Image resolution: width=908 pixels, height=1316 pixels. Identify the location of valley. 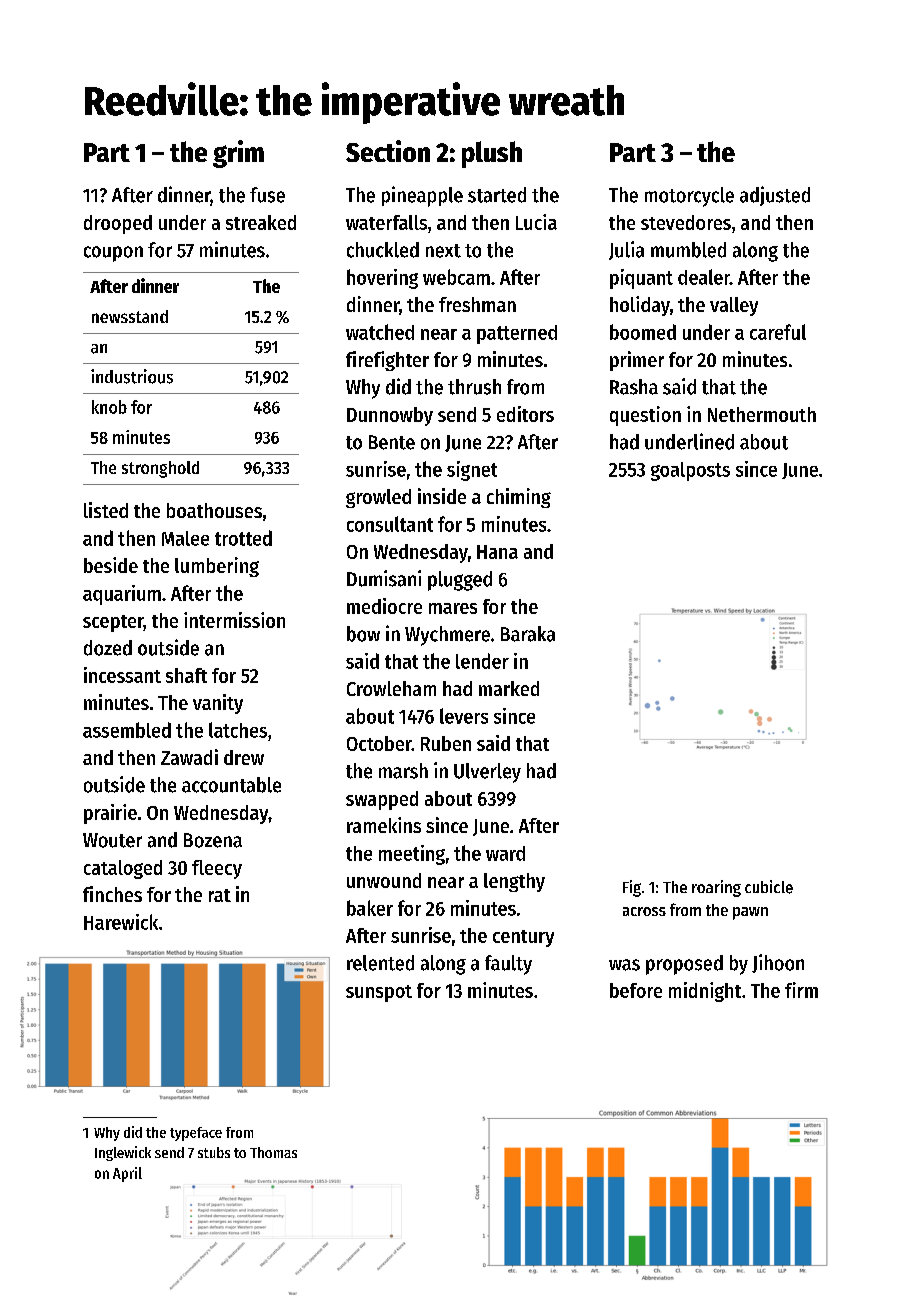
(734, 306).
